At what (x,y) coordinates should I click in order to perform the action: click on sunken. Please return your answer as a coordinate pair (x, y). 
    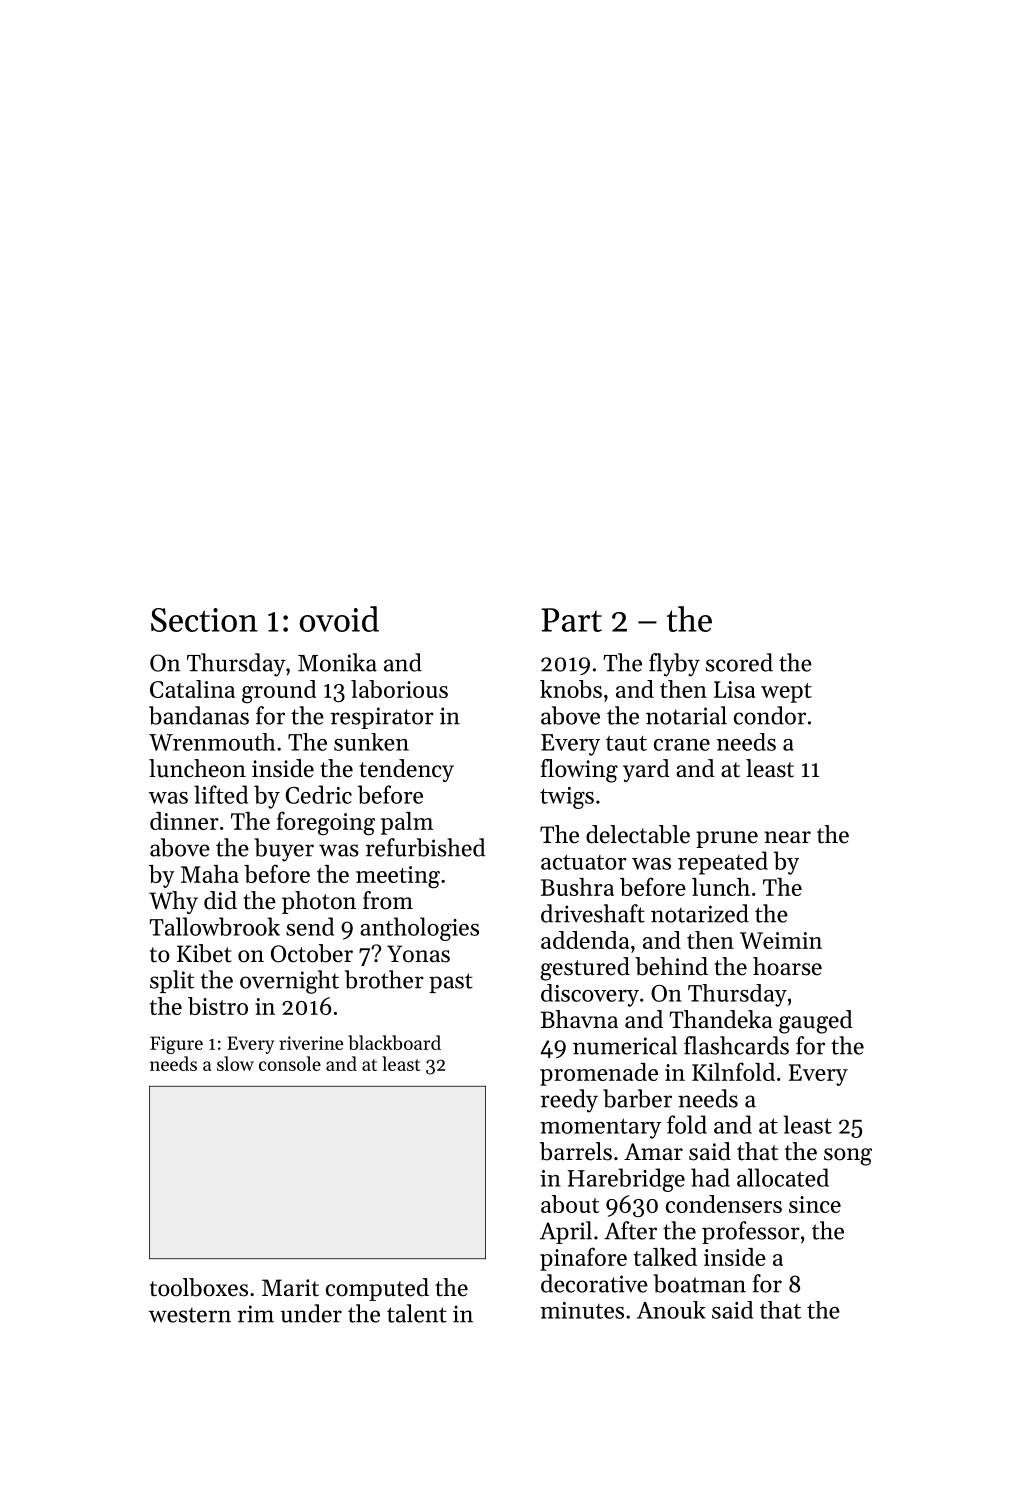
    Looking at the image, I should click on (371, 742).
